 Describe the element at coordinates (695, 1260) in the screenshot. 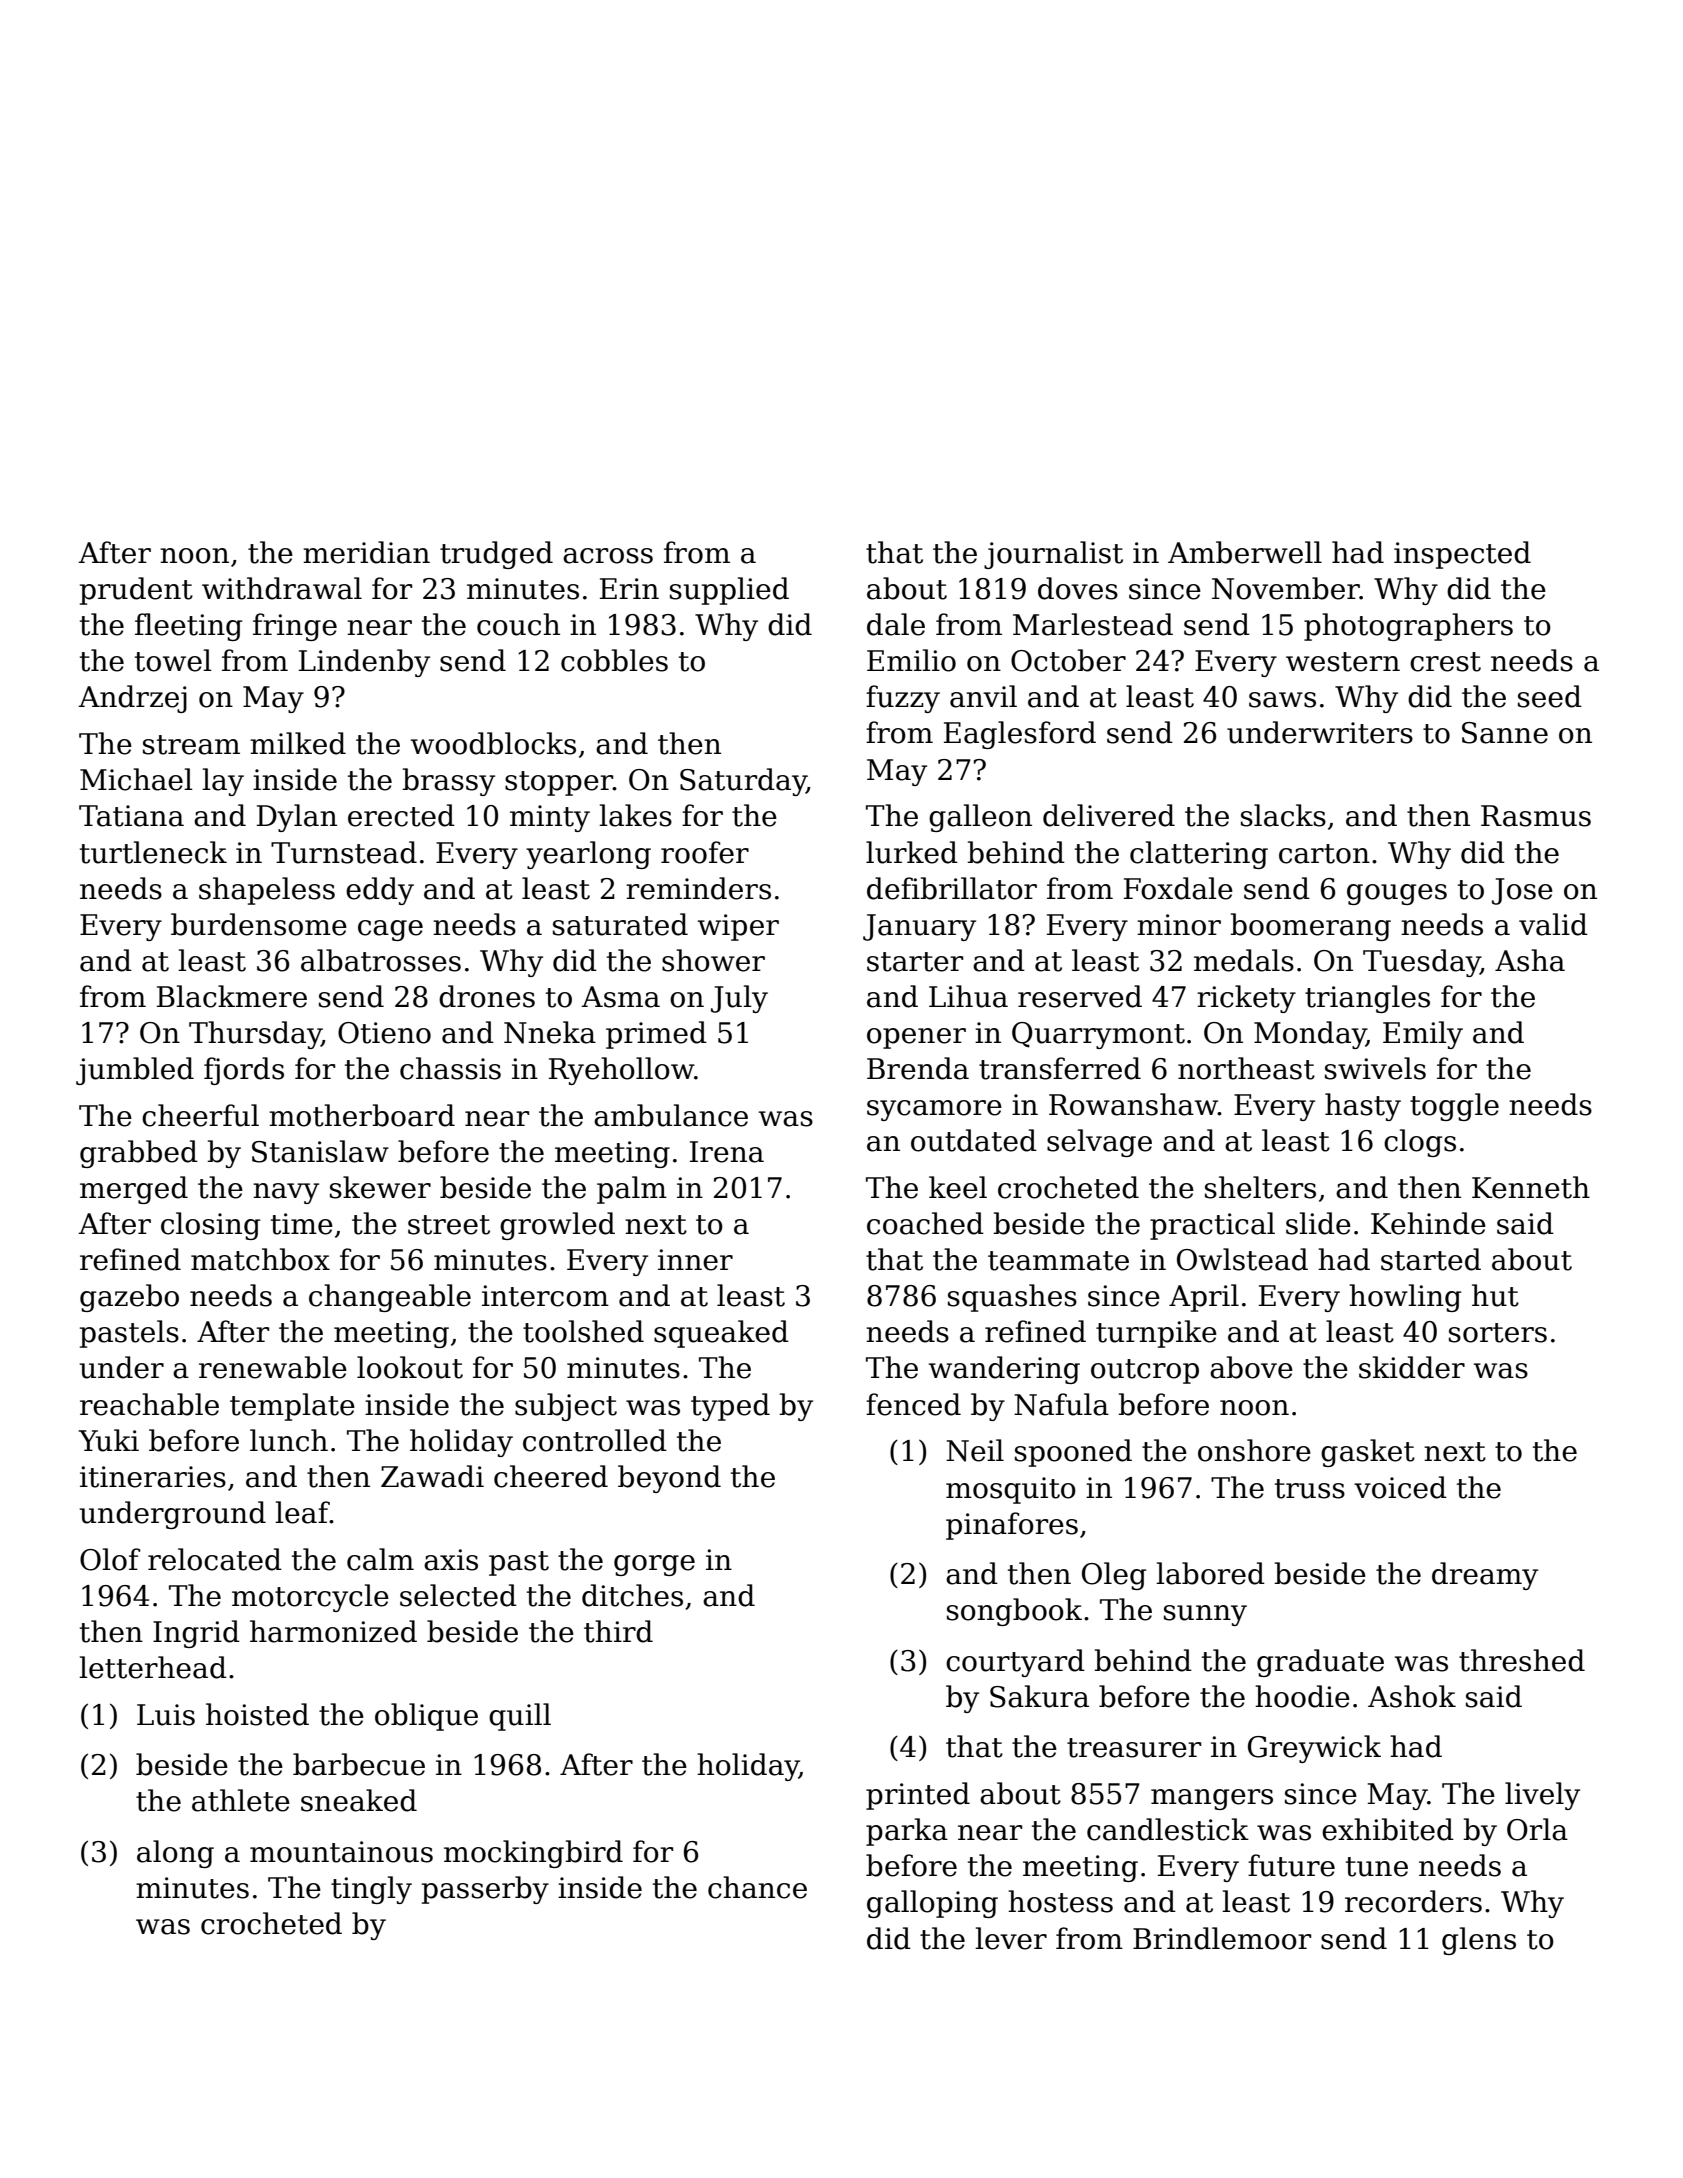

I see `inner` at that location.
